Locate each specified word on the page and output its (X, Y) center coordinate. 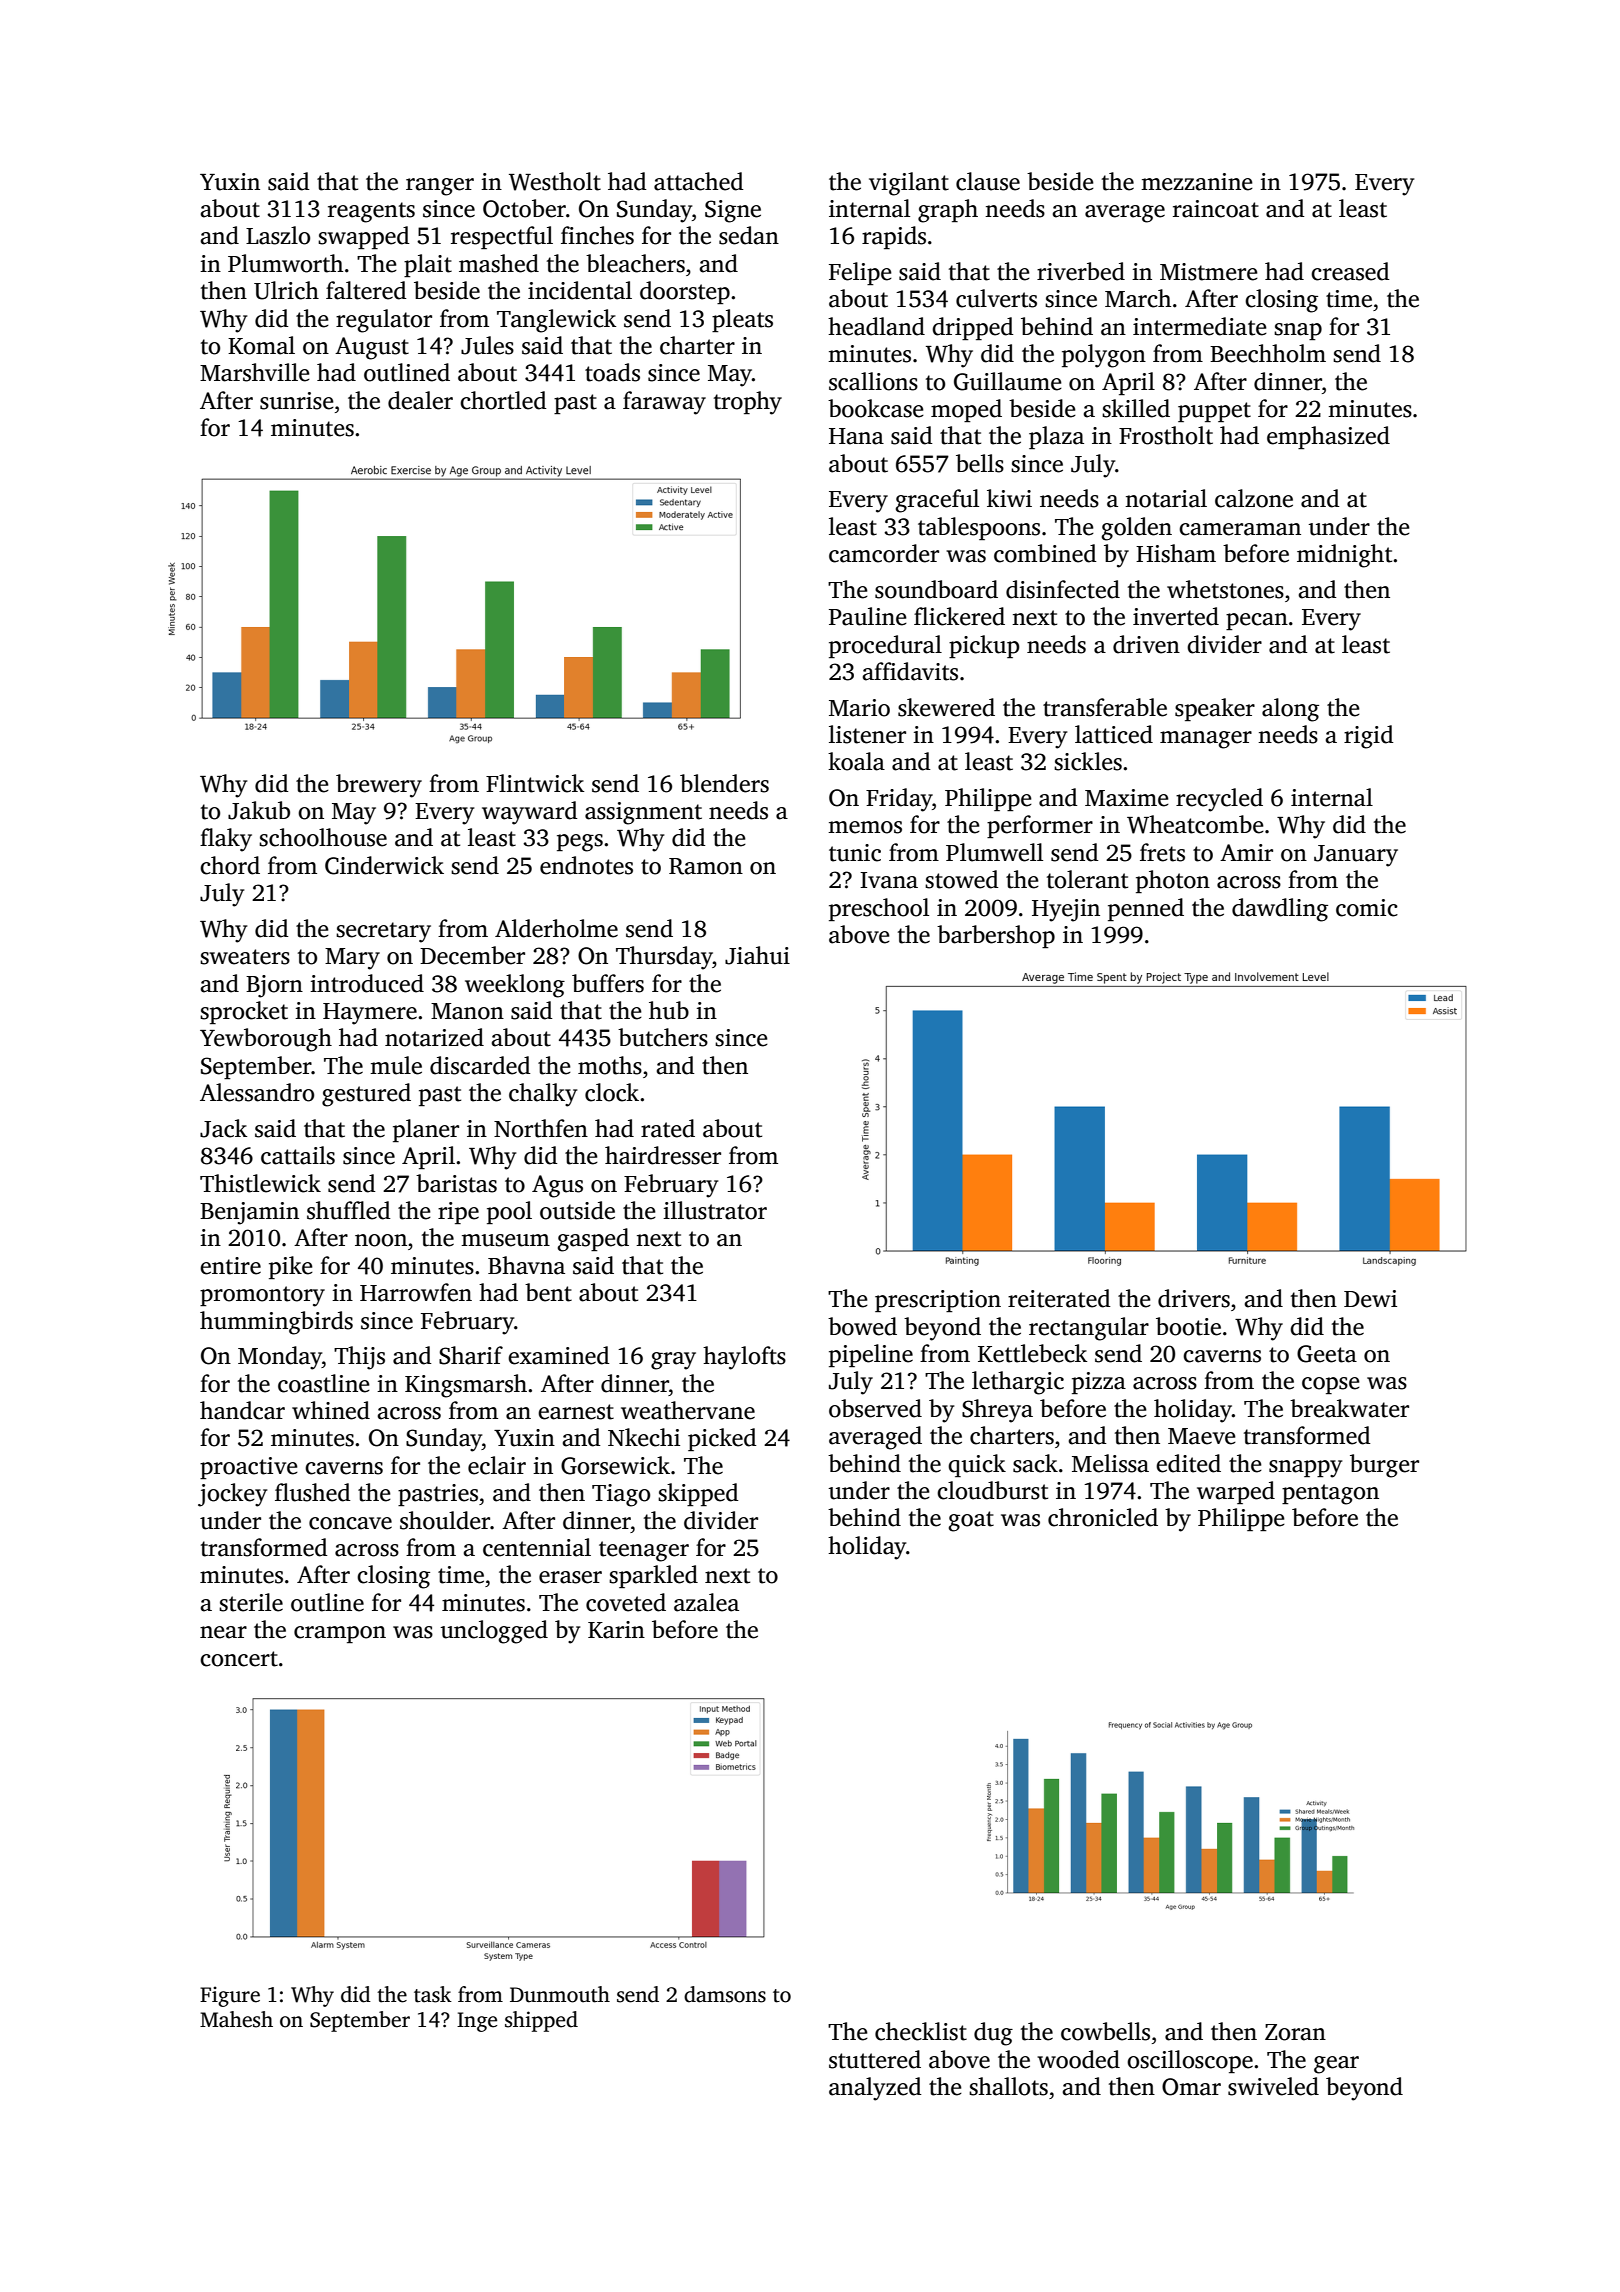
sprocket (244, 1012)
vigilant (909, 184)
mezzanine (1197, 182)
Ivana (889, 880)
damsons (725, 1994)
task (433, 1994)
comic (1367, 908)
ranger (440, 187)
